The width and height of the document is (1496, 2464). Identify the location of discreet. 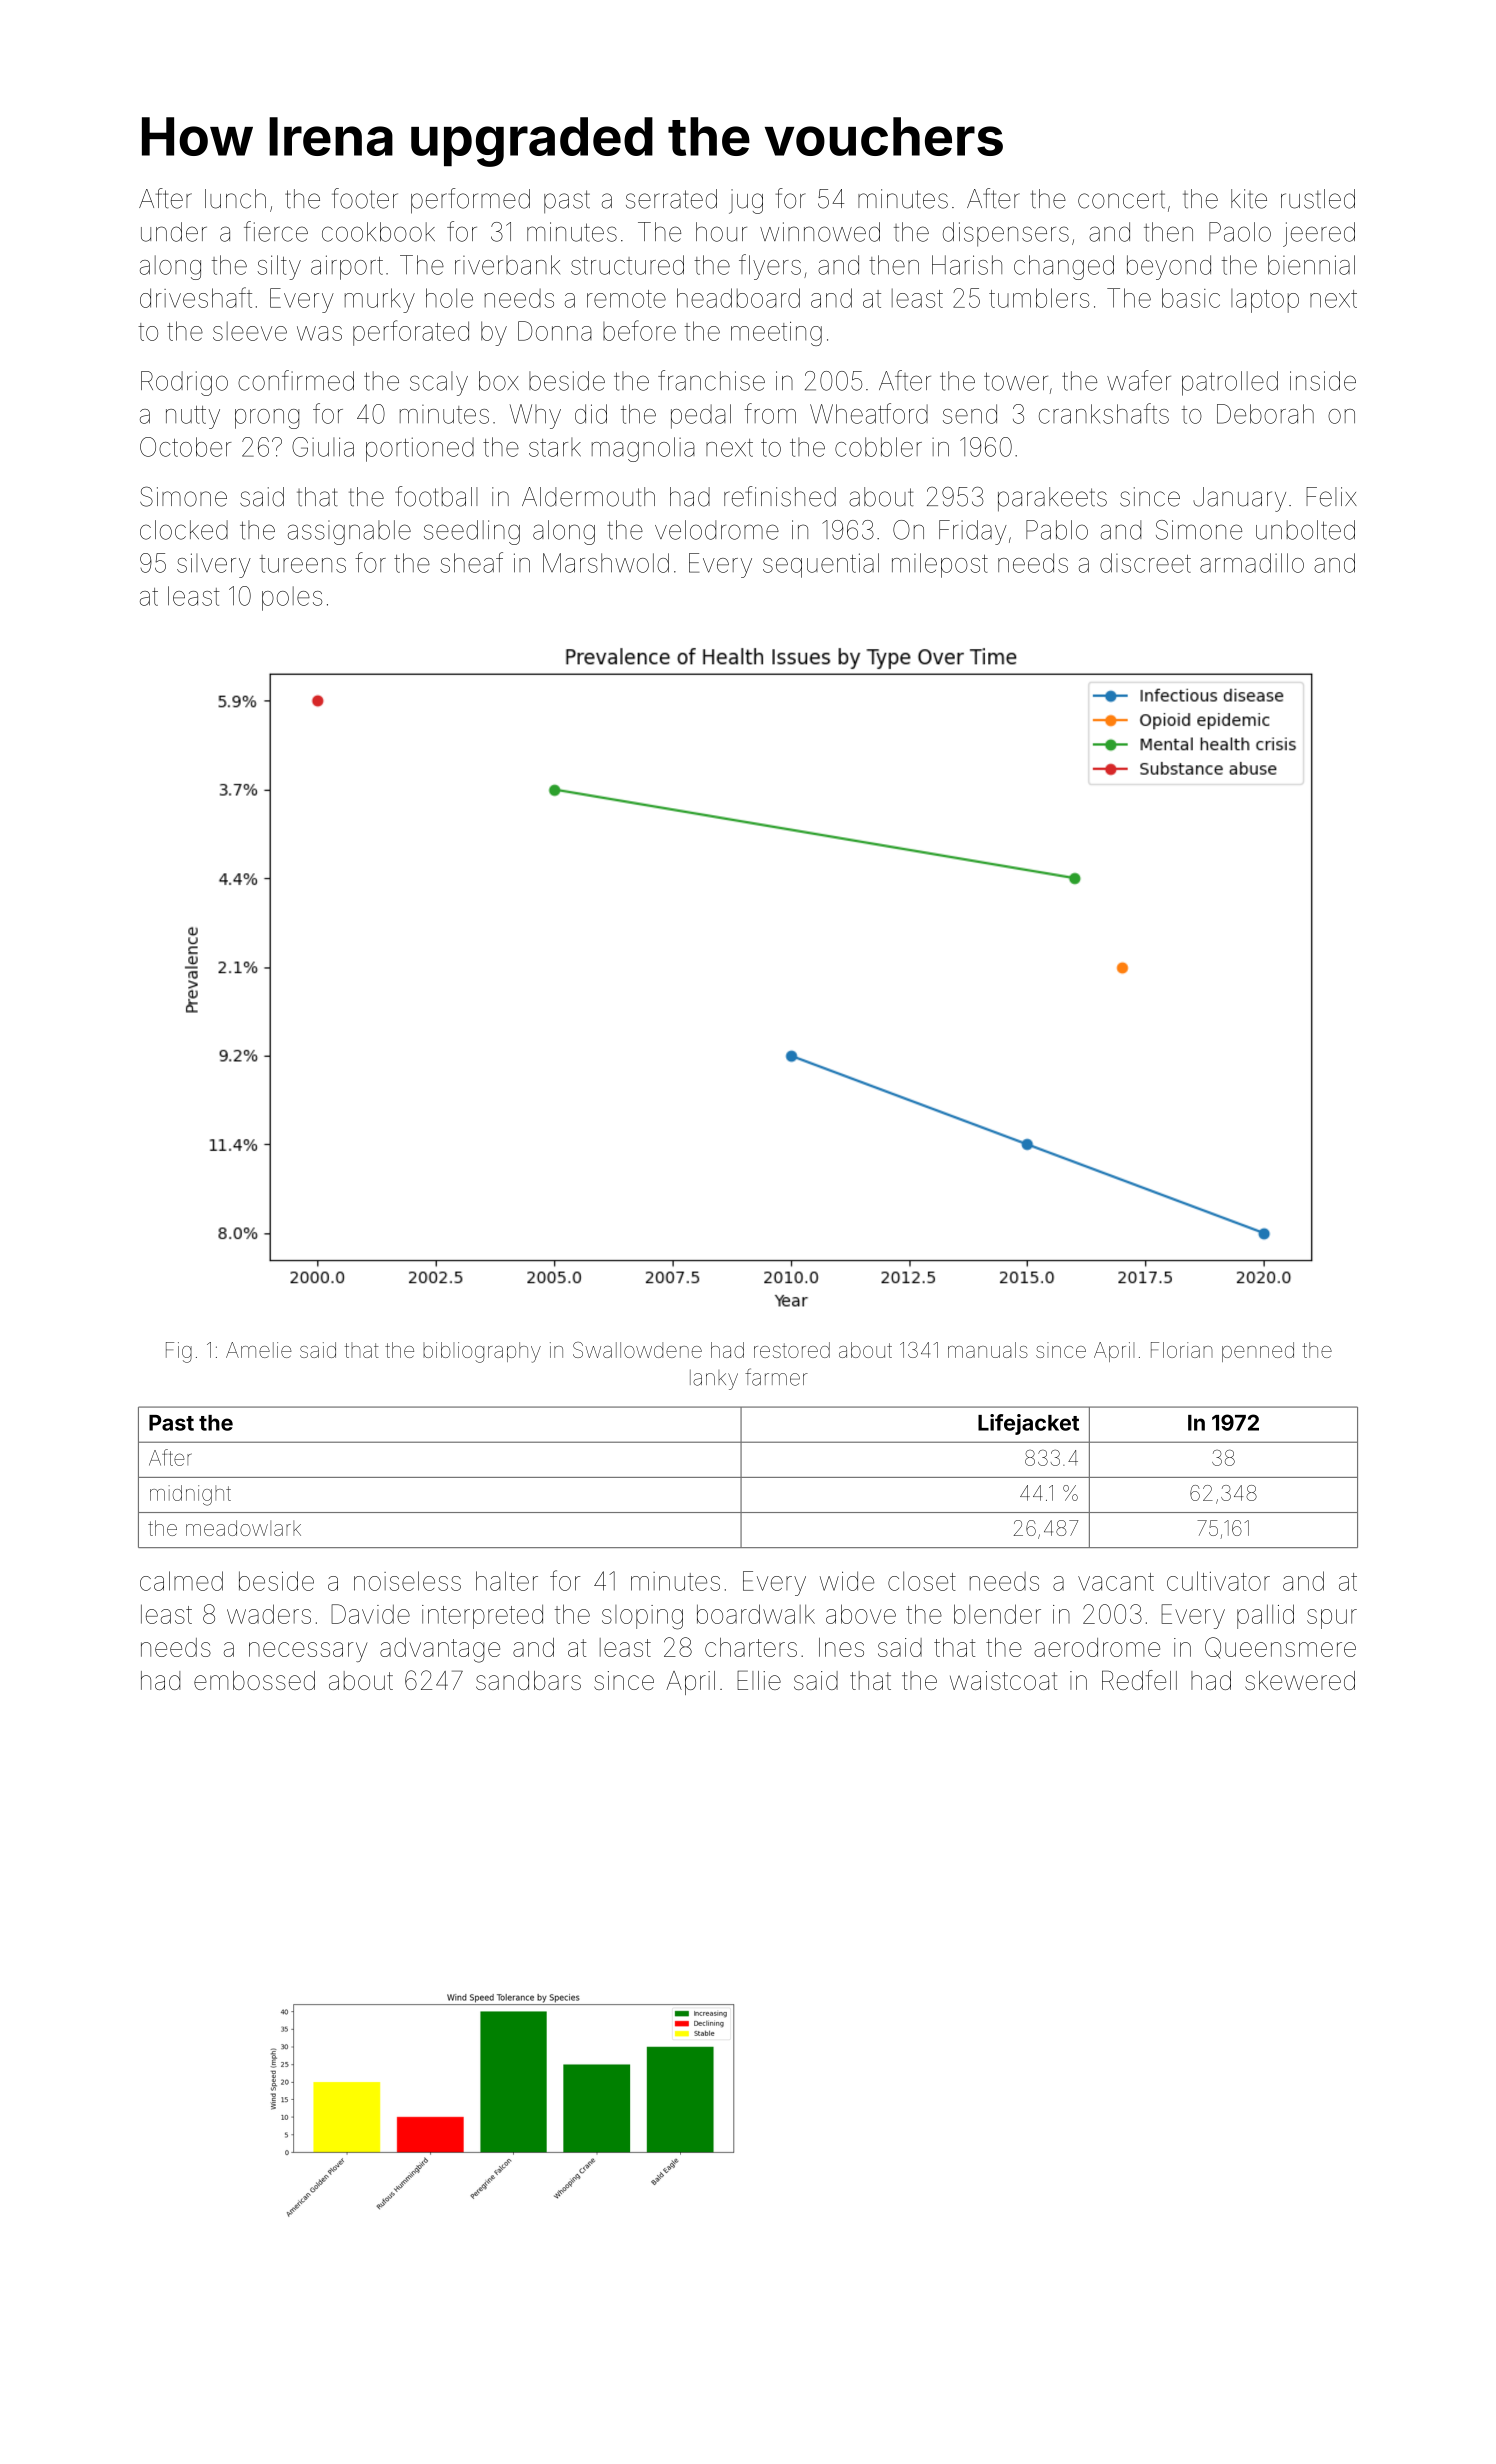
(1145, 563).
